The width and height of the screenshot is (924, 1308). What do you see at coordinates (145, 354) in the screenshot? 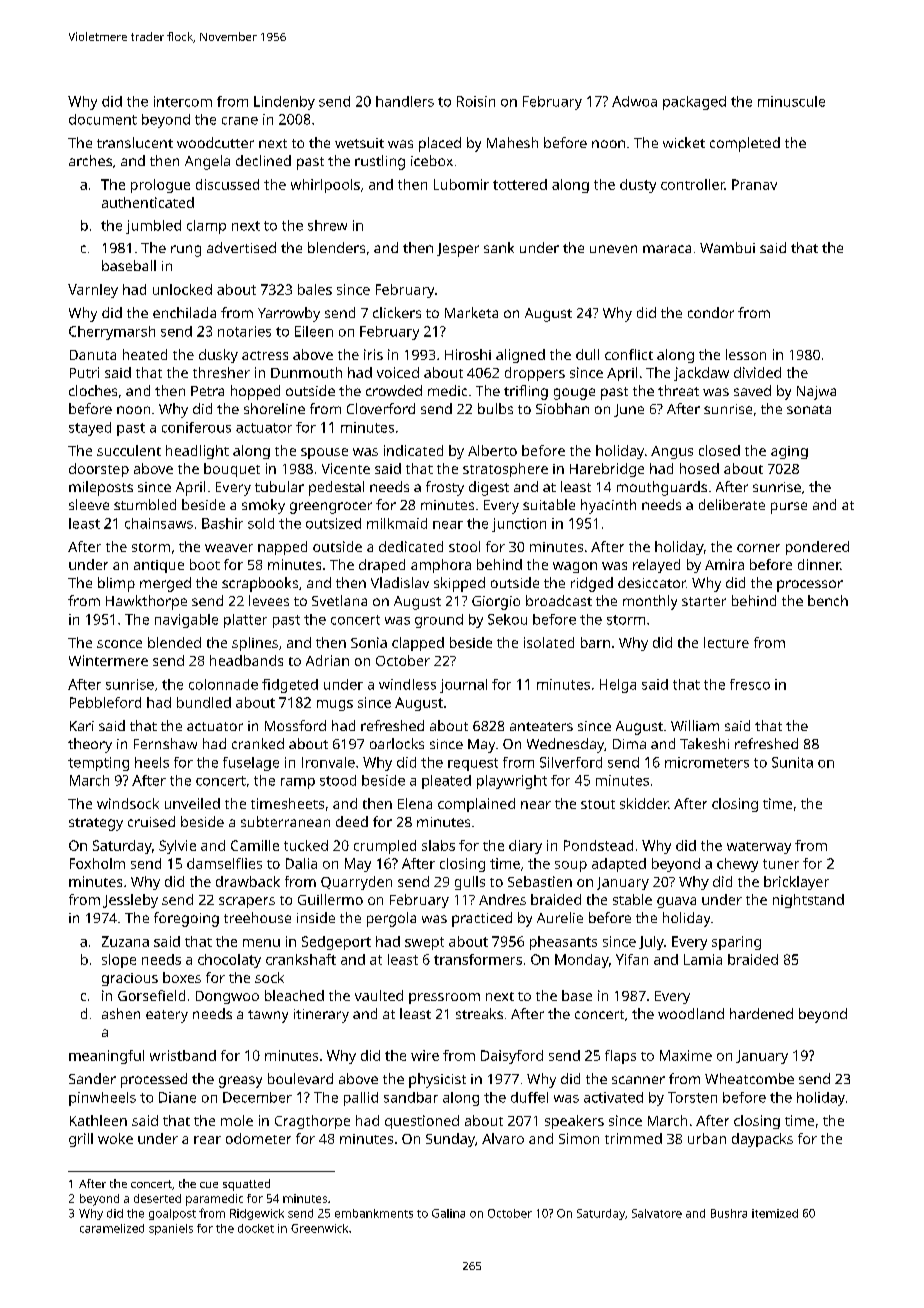
I see `heated` at bounding box center [145, 354].
